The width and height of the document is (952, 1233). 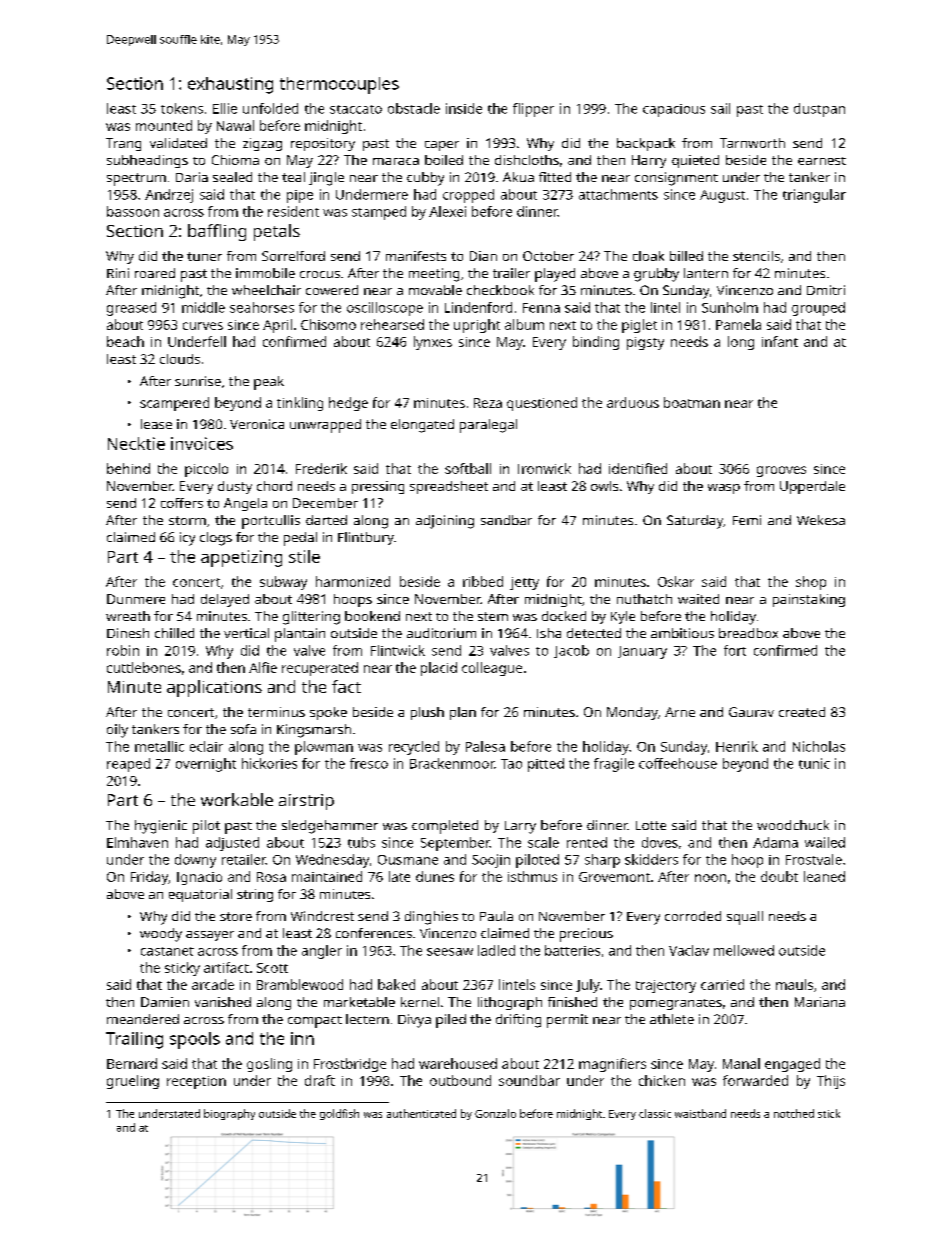 What do you see at coordinates (182, 108) in the document?
I see `tokens` at bounding box center [182, 108].
